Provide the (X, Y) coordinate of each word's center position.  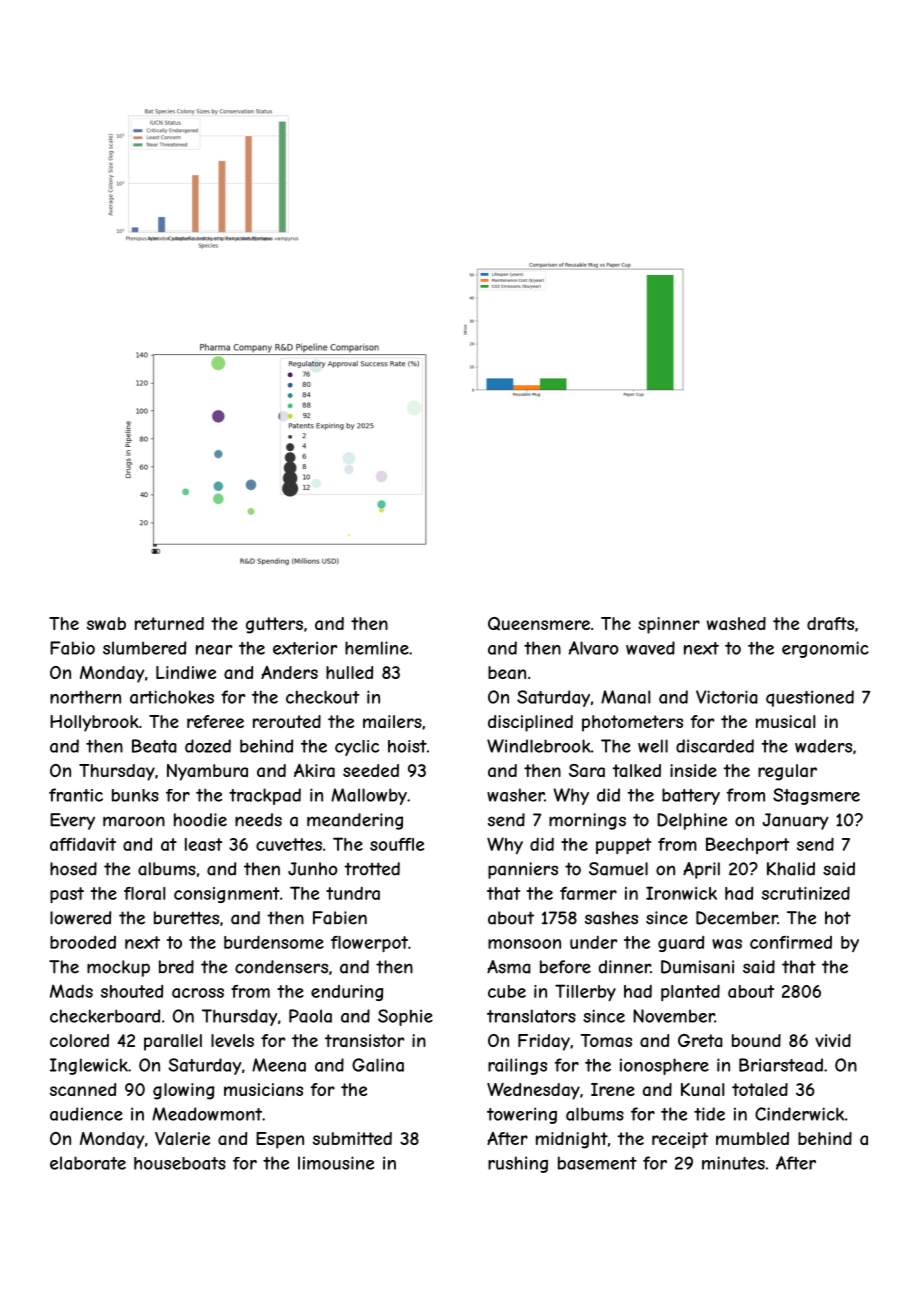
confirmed (791, 942)
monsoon (524, 944)
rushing (518, 1164)
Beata (154, 746)
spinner (669, 625)
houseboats (180, 1163)
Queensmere (539, 624)
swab (106, 623)
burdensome (274, 942)
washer (515, 795)
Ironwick (681, 893)
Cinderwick (799, 1114)
